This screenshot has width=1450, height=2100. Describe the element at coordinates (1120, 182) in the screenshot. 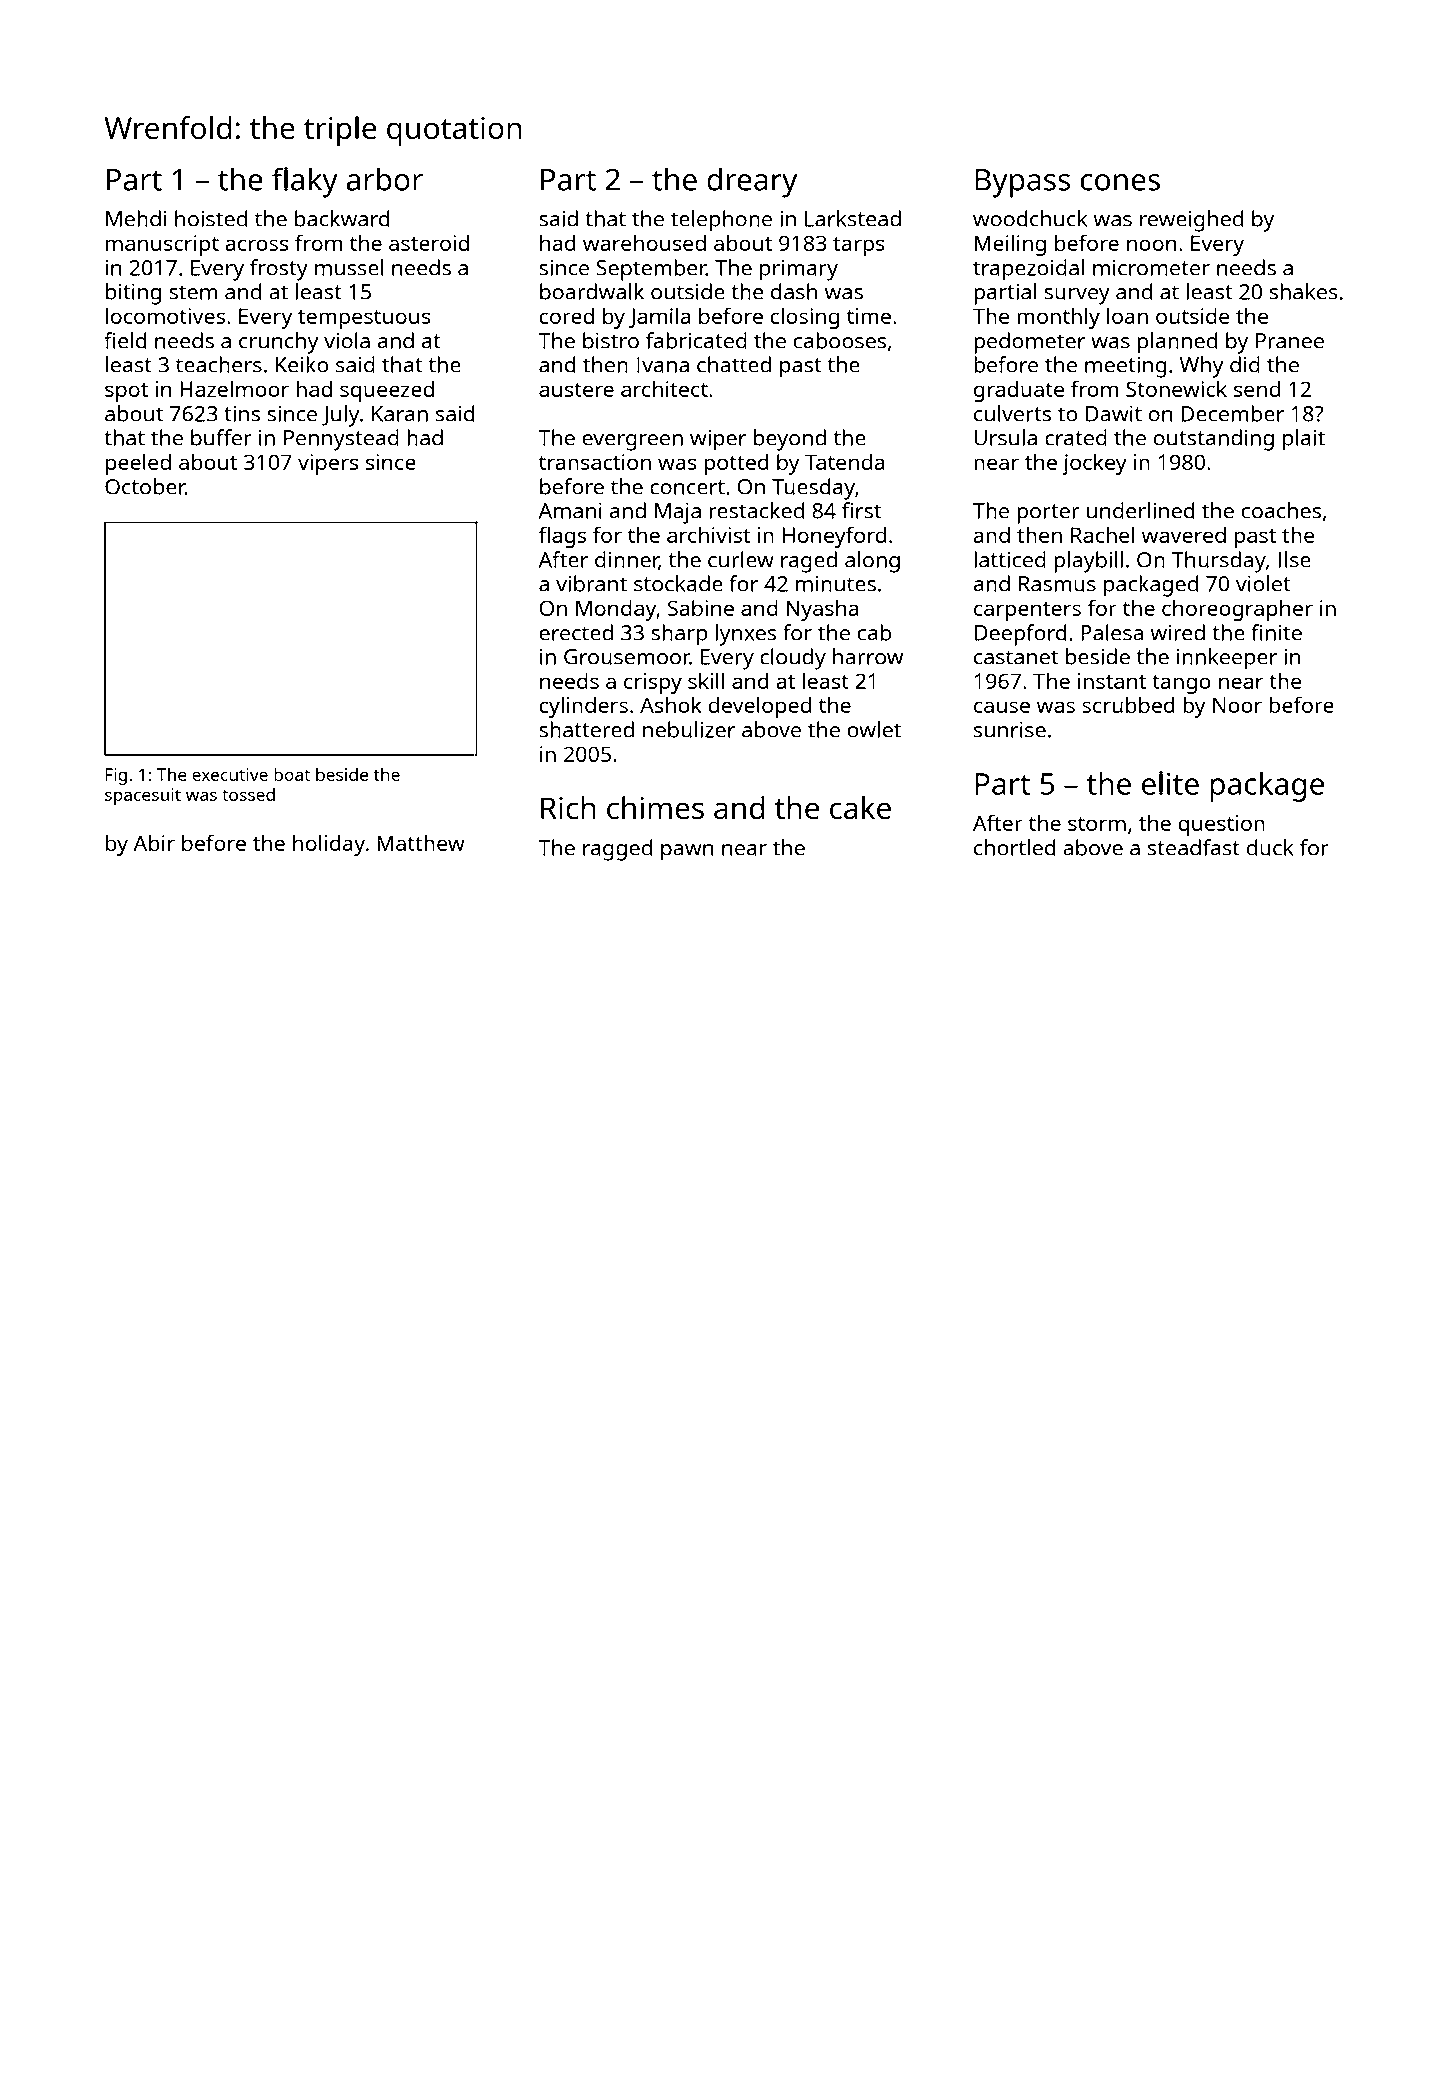

I see `cones` at that location.
